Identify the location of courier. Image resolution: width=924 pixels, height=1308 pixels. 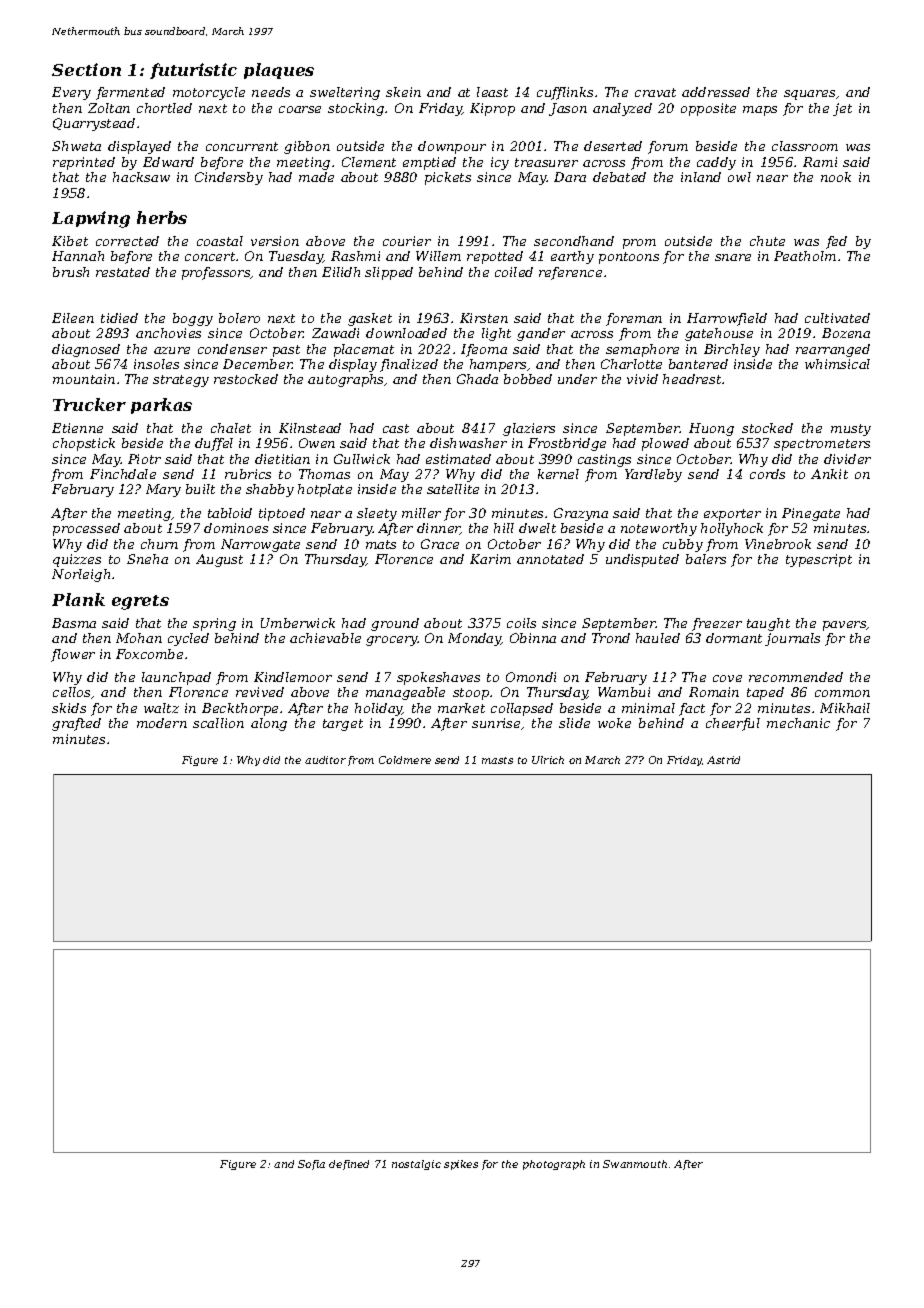
(407, 241).
